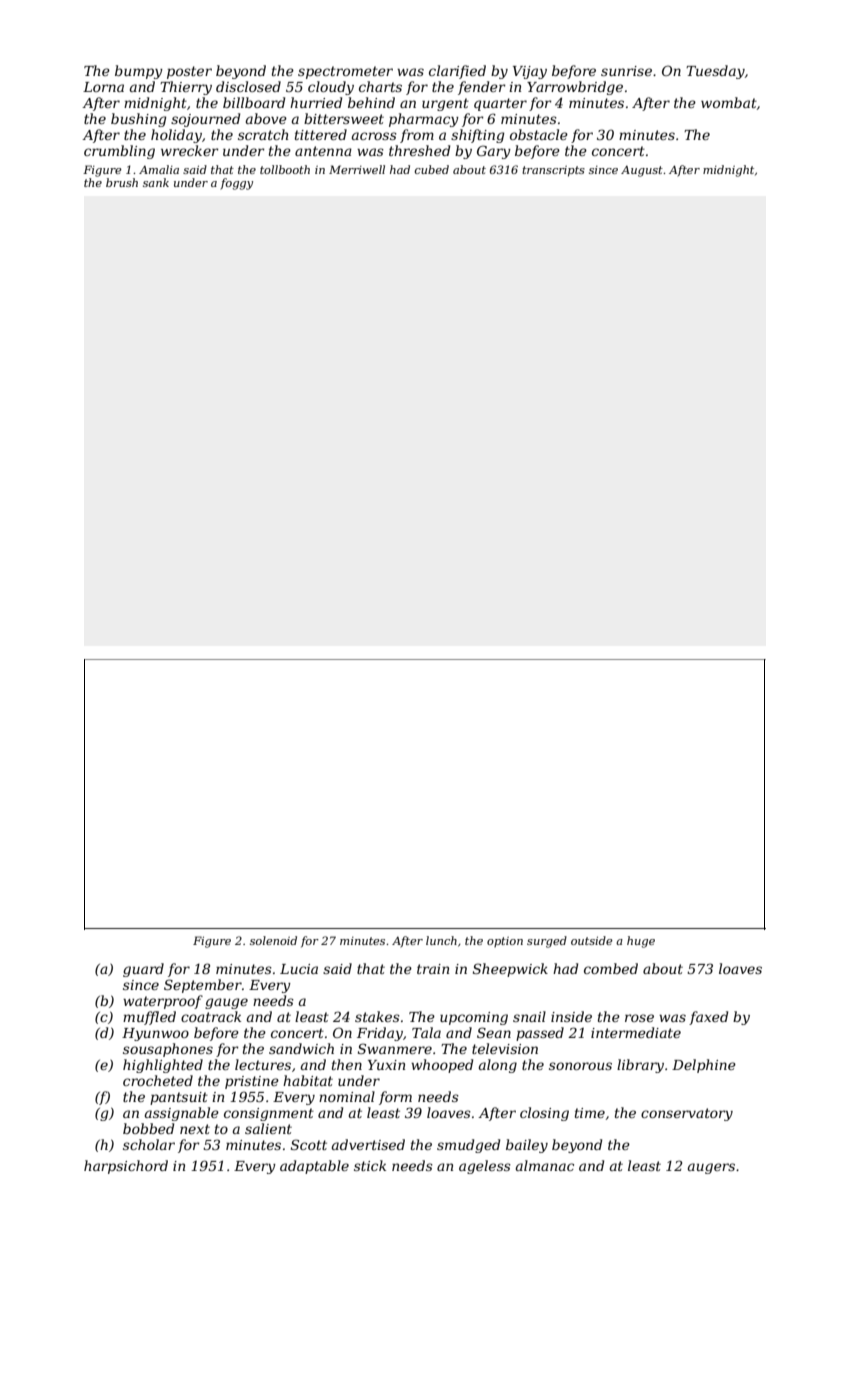  I want to click on next, so click(195, 1129).
